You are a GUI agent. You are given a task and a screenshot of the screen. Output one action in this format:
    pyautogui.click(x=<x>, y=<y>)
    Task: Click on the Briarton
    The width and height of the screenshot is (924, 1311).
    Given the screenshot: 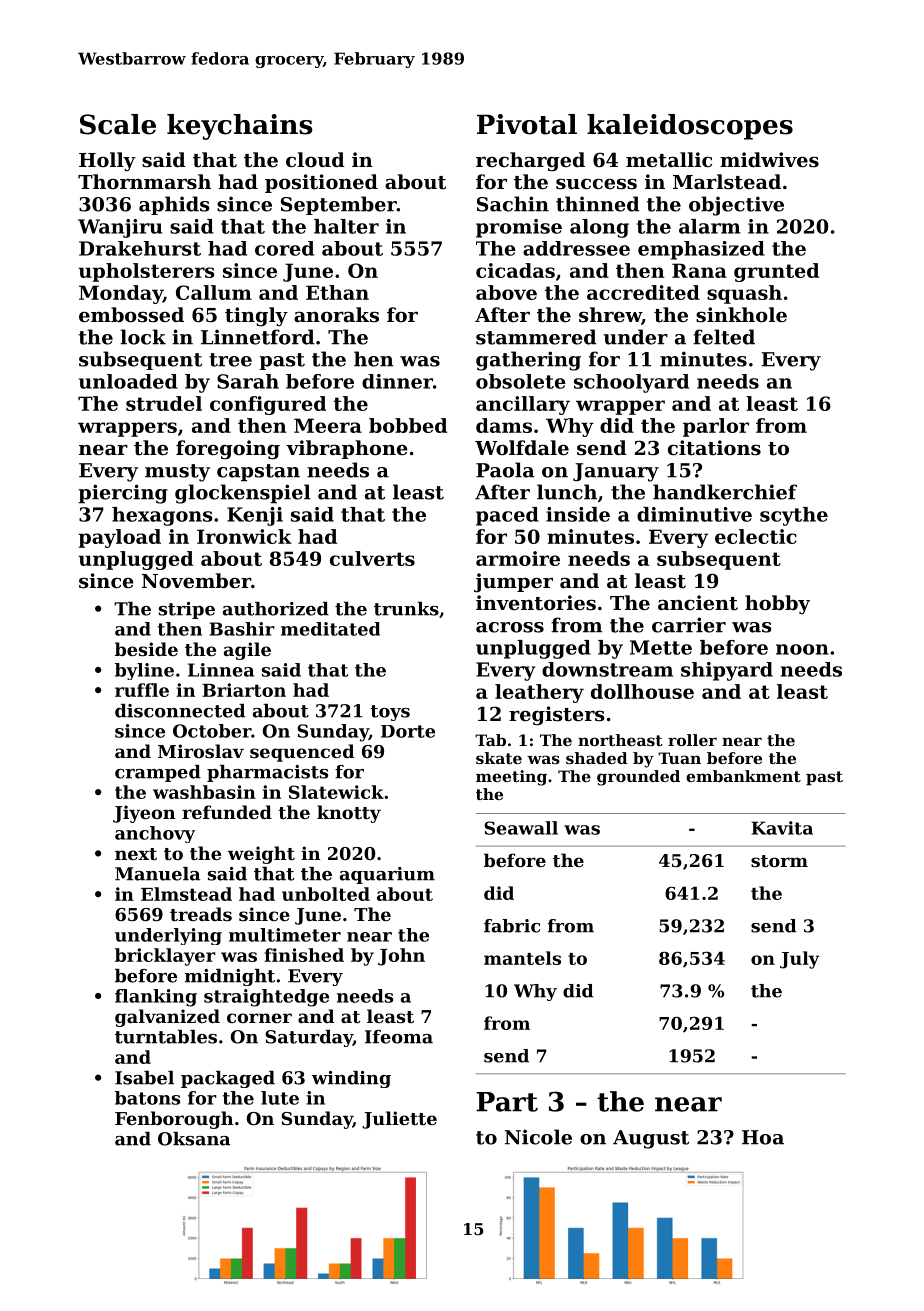 What is the action you would take?
    pyautogui.click(x=244, y=690)
